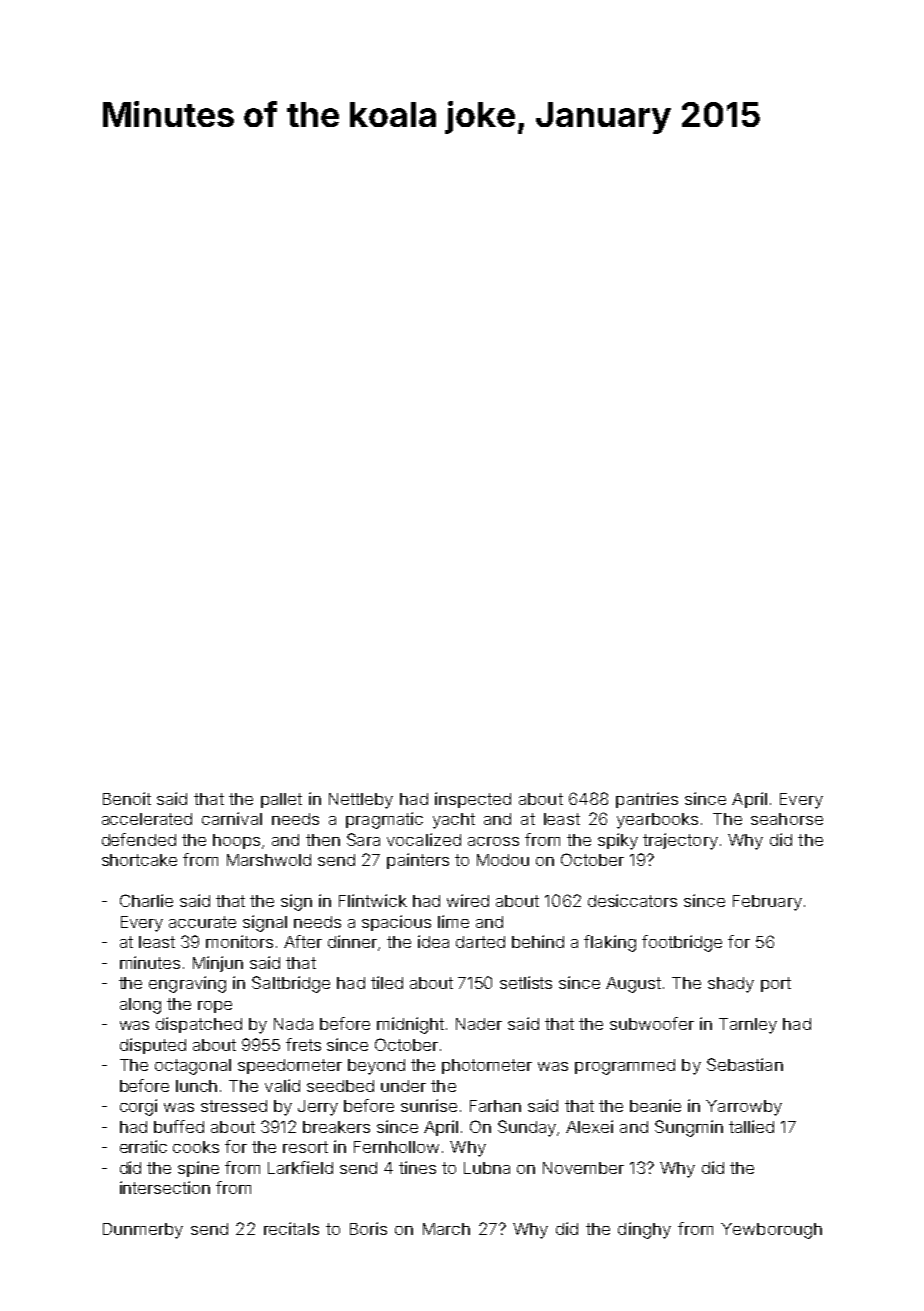  Describe the element at coordinates (731, 985) in the screenshot. I see `shady` at that location.
